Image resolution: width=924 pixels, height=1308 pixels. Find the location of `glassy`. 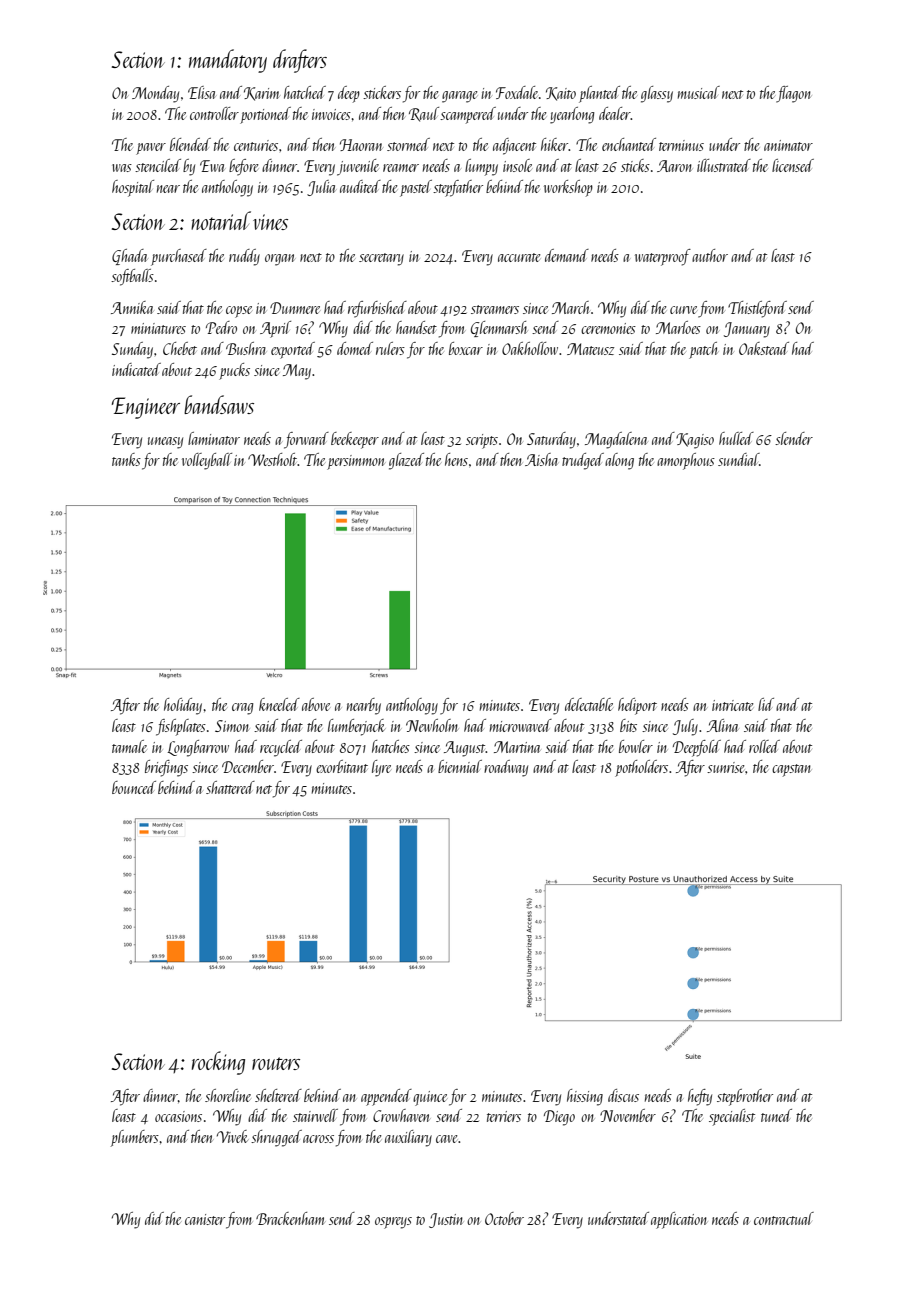

glassy is located at coordinates (657, 94).
